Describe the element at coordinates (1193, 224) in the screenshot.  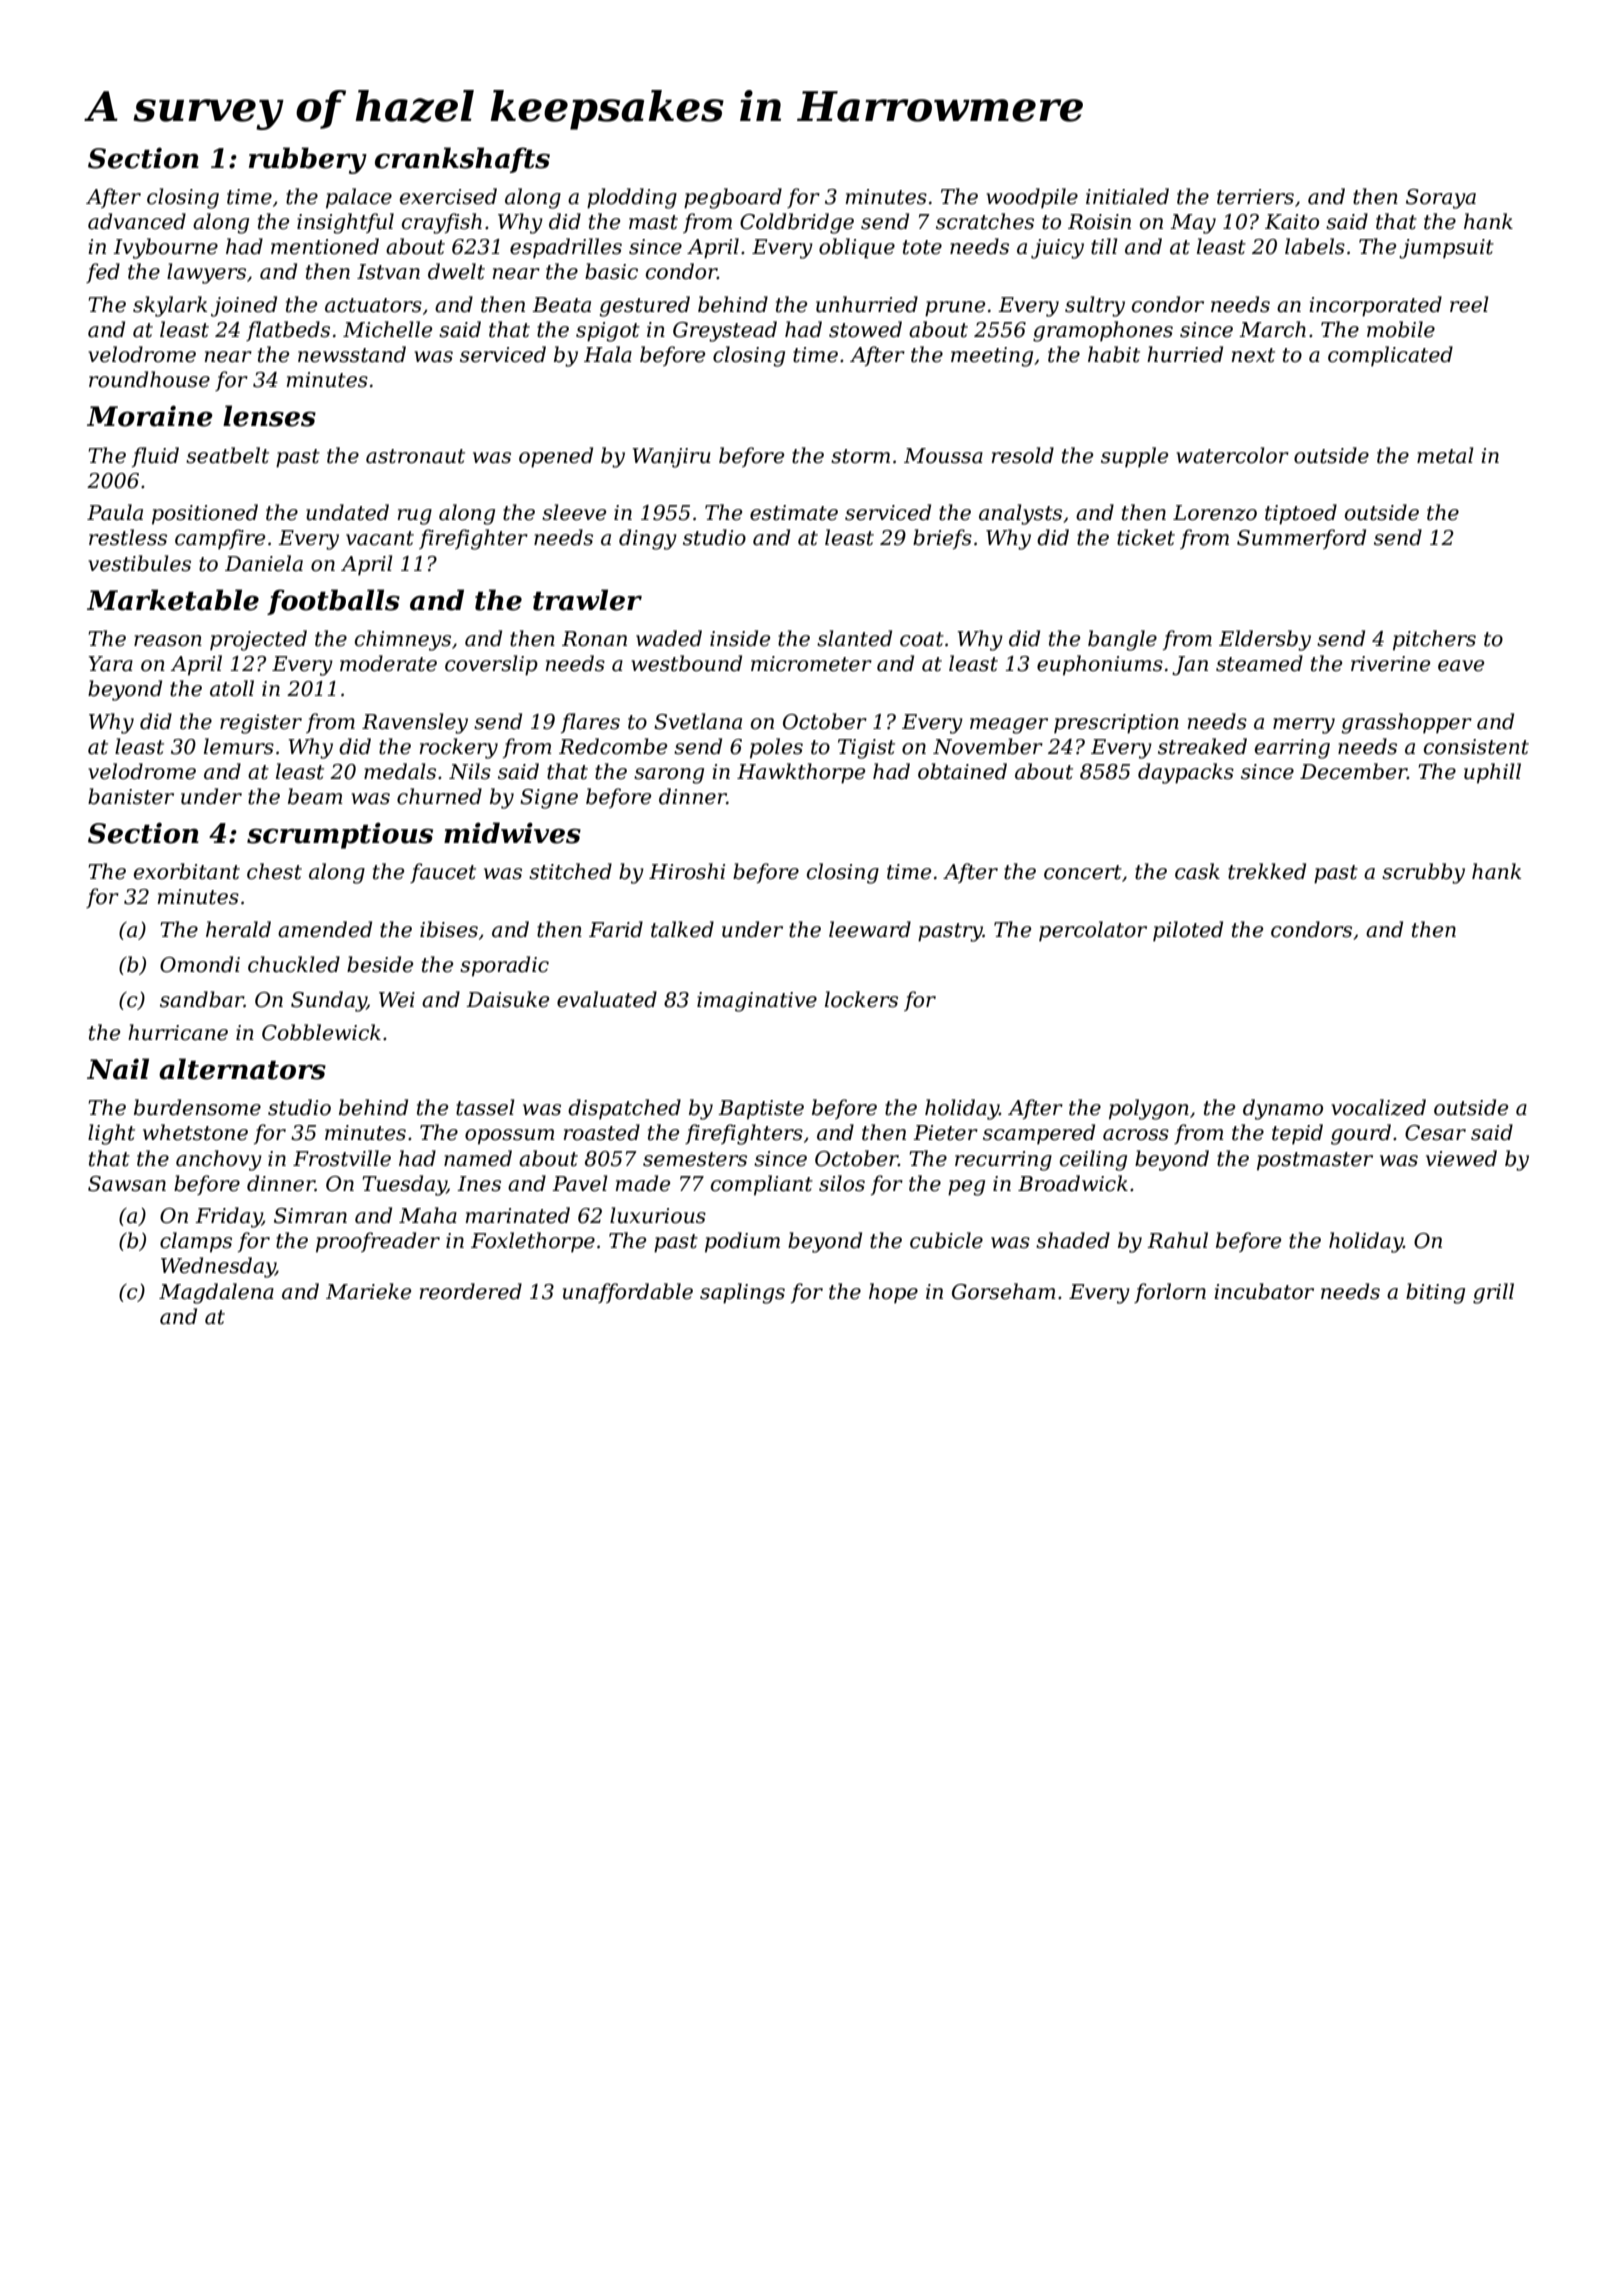
I see `May` at that location.
